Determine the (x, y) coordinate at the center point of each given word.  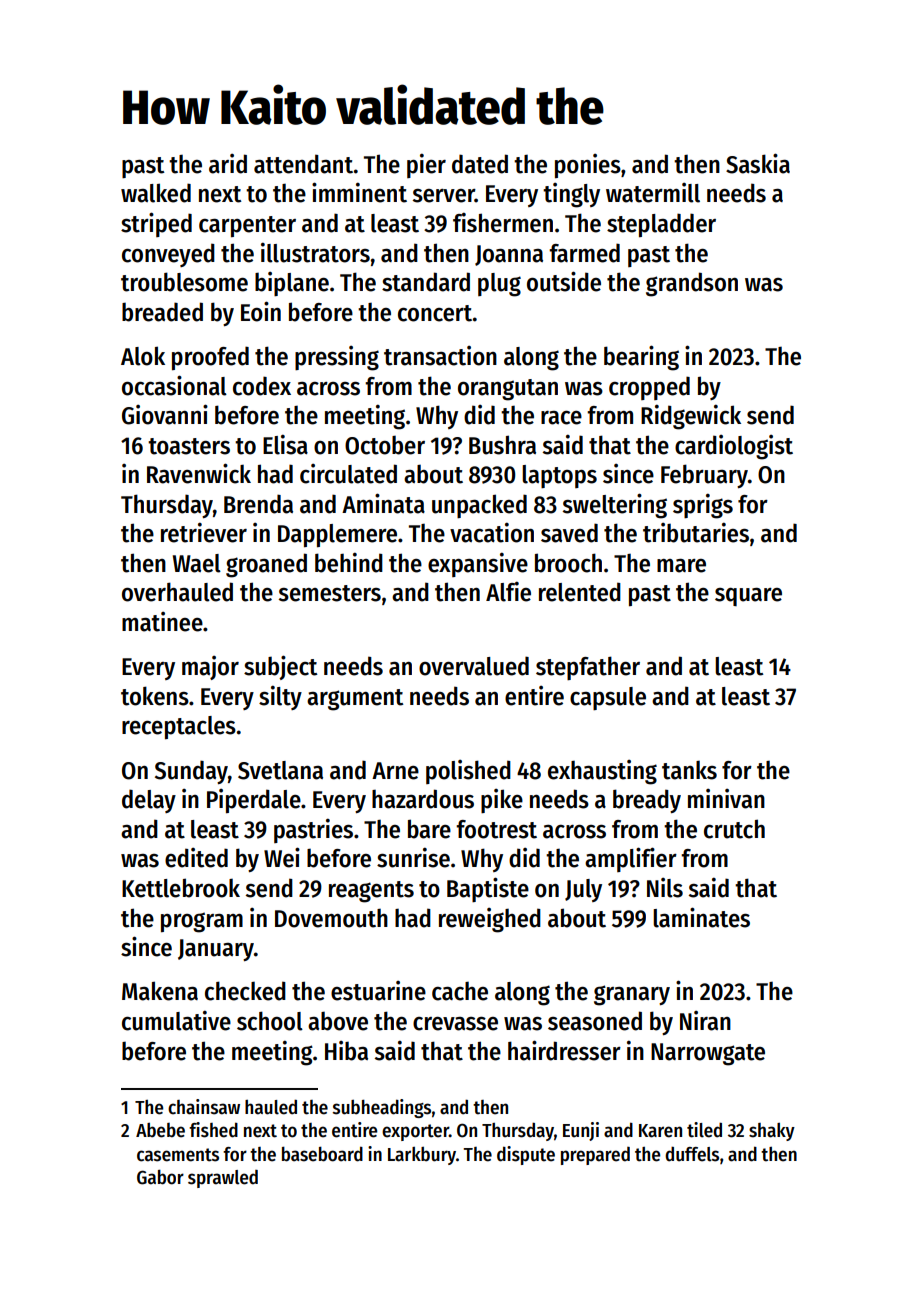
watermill (653, 193)
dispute (526, 1155)
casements (178, 1155)
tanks (689, 770)
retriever (204, 532)
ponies (588, 166)
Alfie (508, 591)
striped (156, 224)
